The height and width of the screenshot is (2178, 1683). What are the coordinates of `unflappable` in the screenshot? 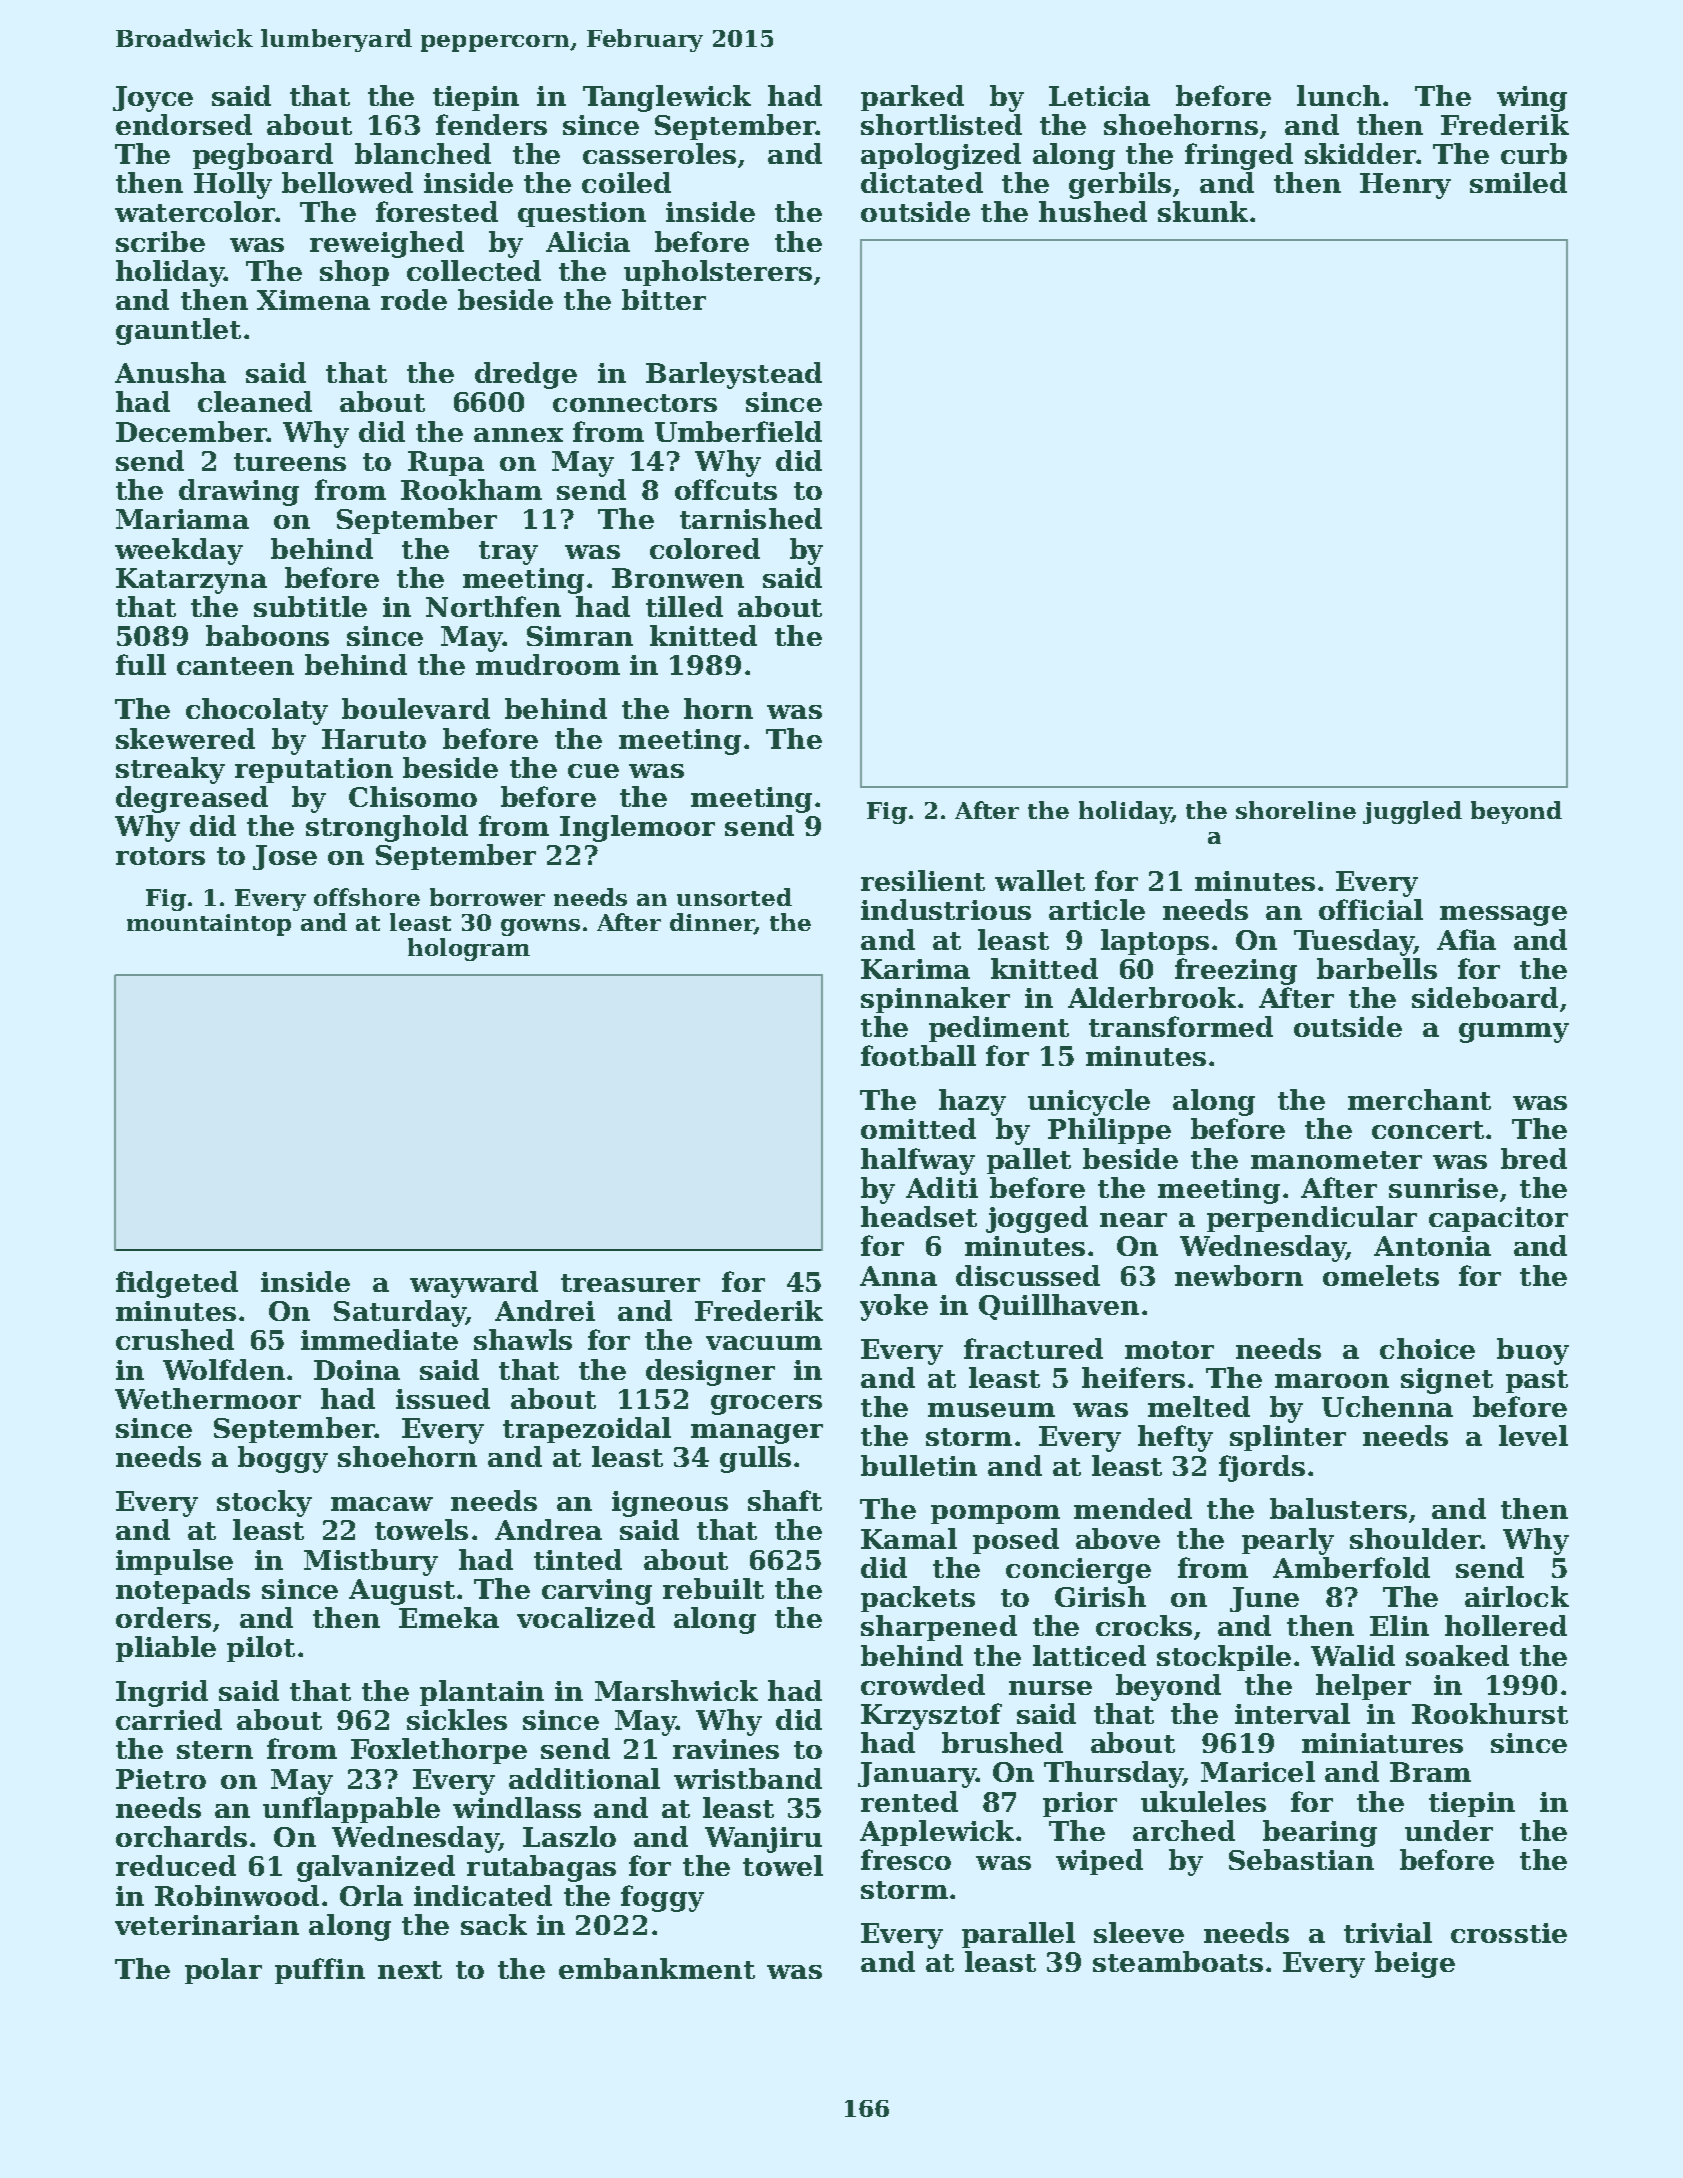 It's located at (351, 1810).
